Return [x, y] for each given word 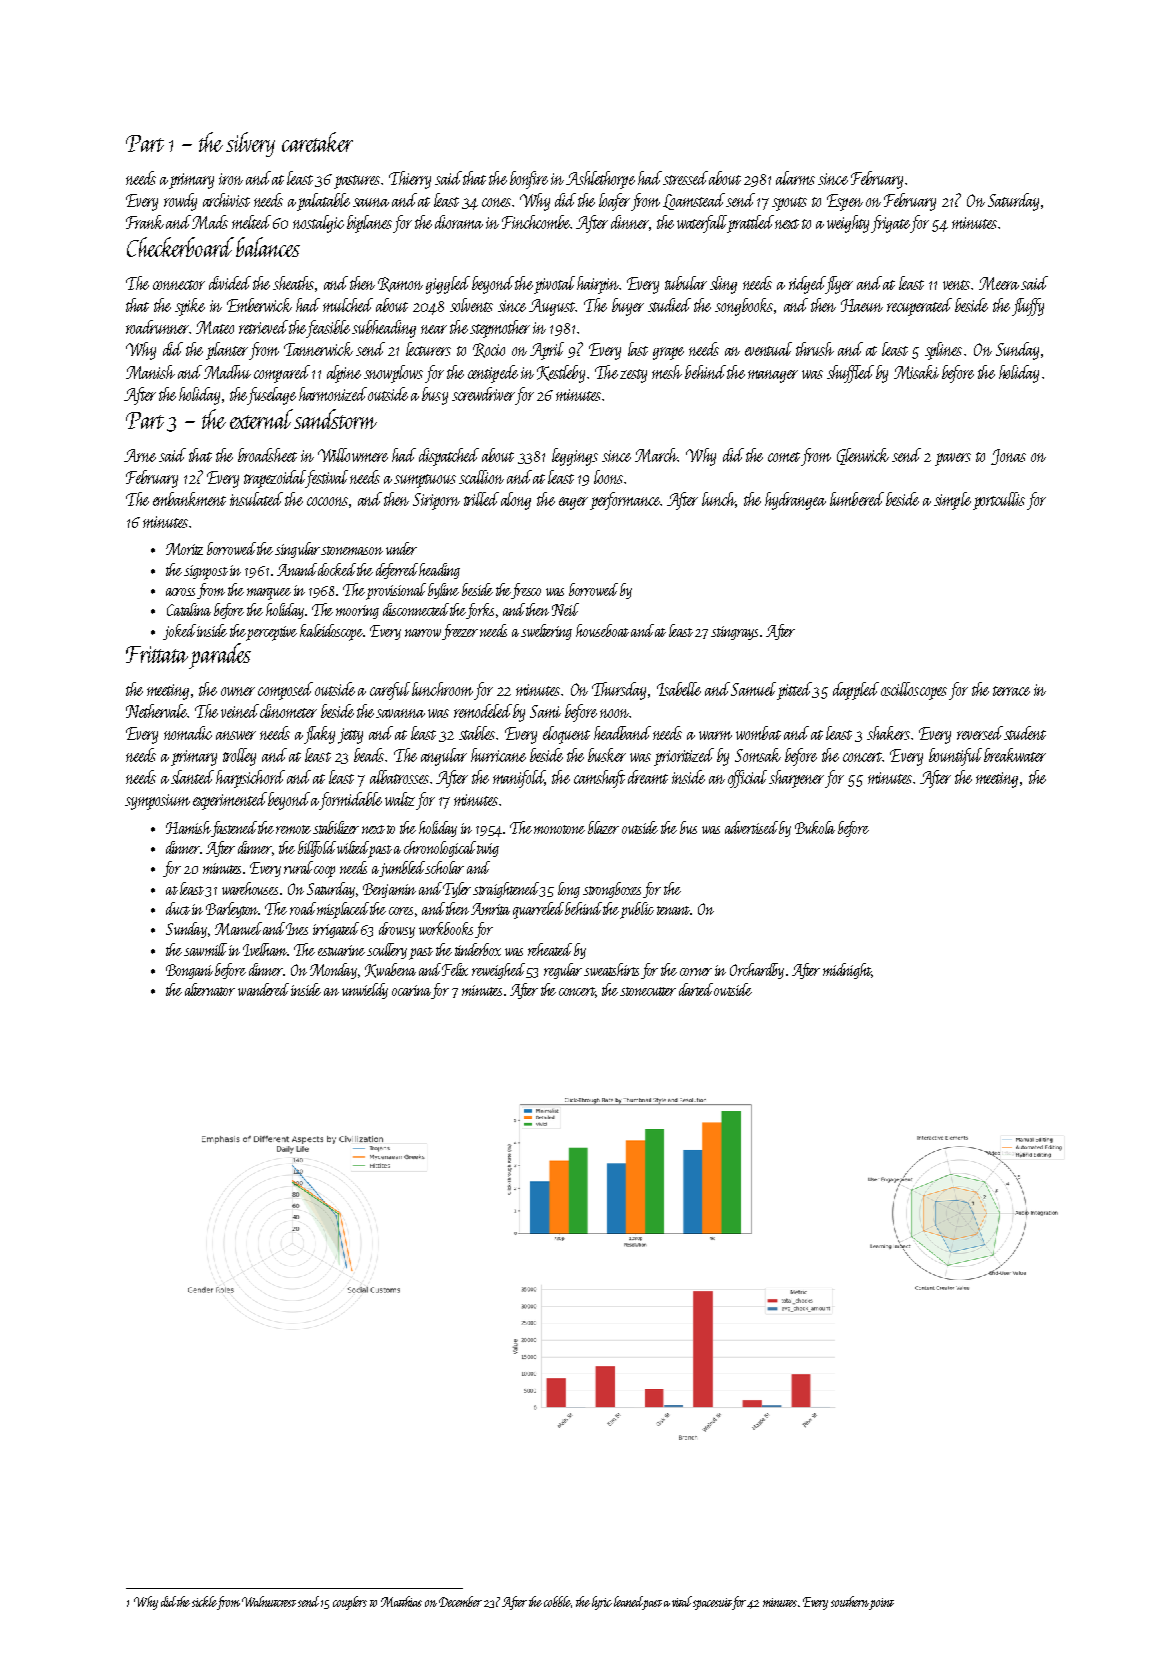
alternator [210, 989]
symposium [157, 802]
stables [477, 733]
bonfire [529, 180]
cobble [557, 1601]
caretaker [317, 142]
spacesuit [713, 1604]
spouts [789, 204]
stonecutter [648, 991]
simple [952, 501]
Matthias [401, 1601]
